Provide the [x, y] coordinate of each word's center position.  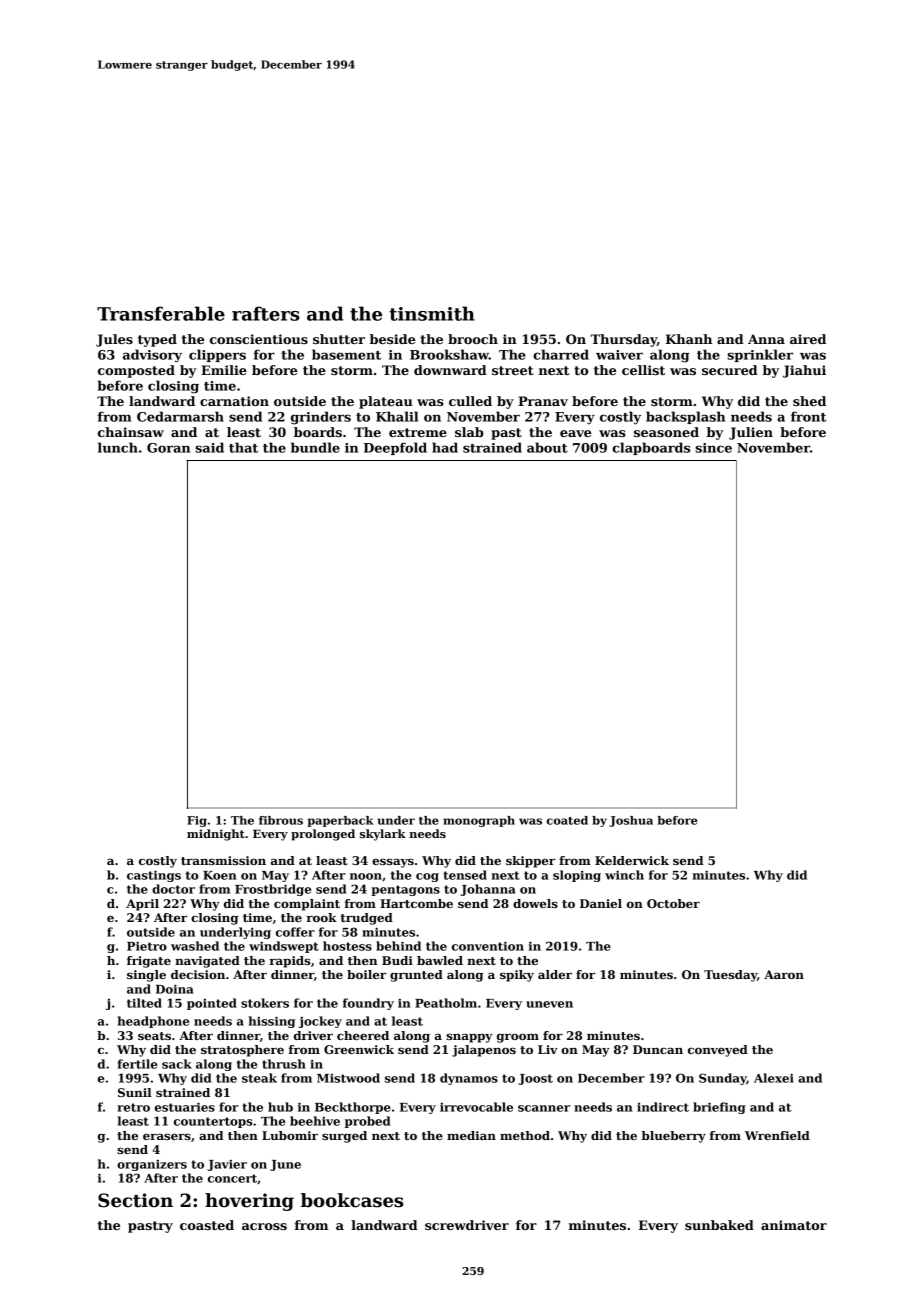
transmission [223, 860]
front [808, 416]
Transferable [161, 313]
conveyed [718, 1051]
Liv [548, 1049]
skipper [530, 862]
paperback [340, 821]
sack [177, 1064]
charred [561, 354]
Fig [197, 821]
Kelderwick [632, 860]
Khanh [689, 339]
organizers [152, 1165]
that [243, 447]
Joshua [631, 821]
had [445, 447]
